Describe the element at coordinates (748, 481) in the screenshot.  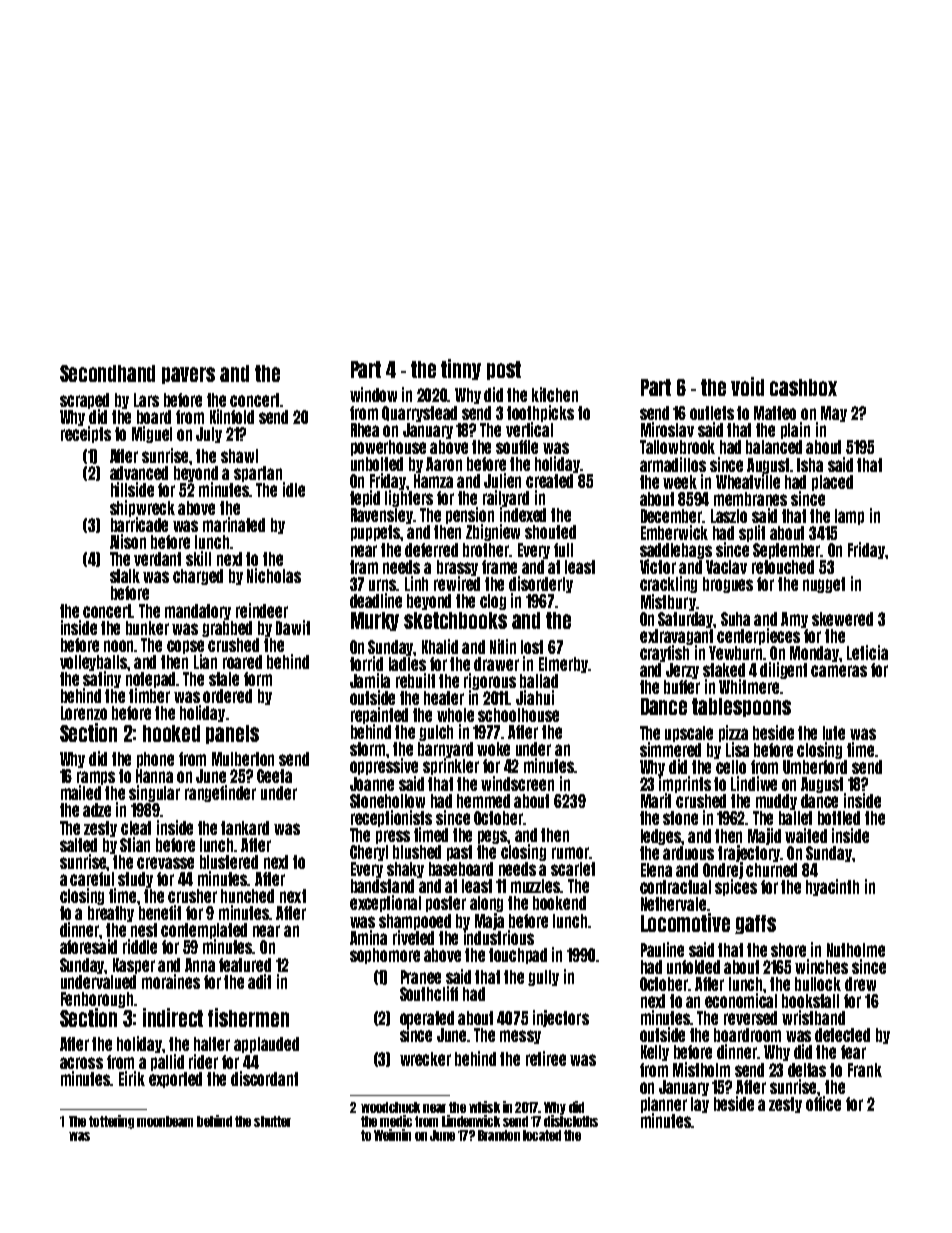
I see `Wheatville` at that location.
